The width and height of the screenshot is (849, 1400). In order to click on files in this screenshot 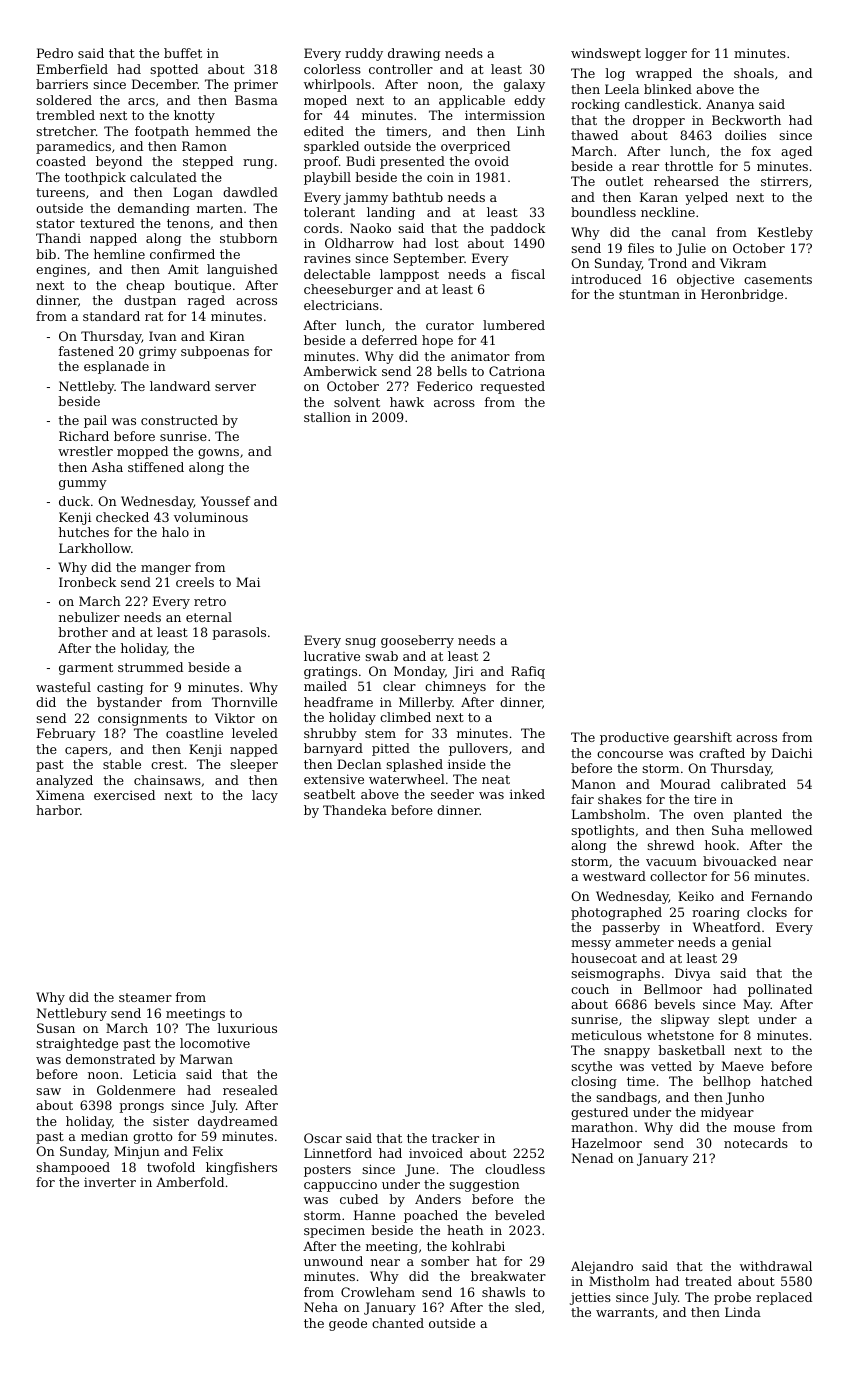, I will do `click(641, 248)`.
